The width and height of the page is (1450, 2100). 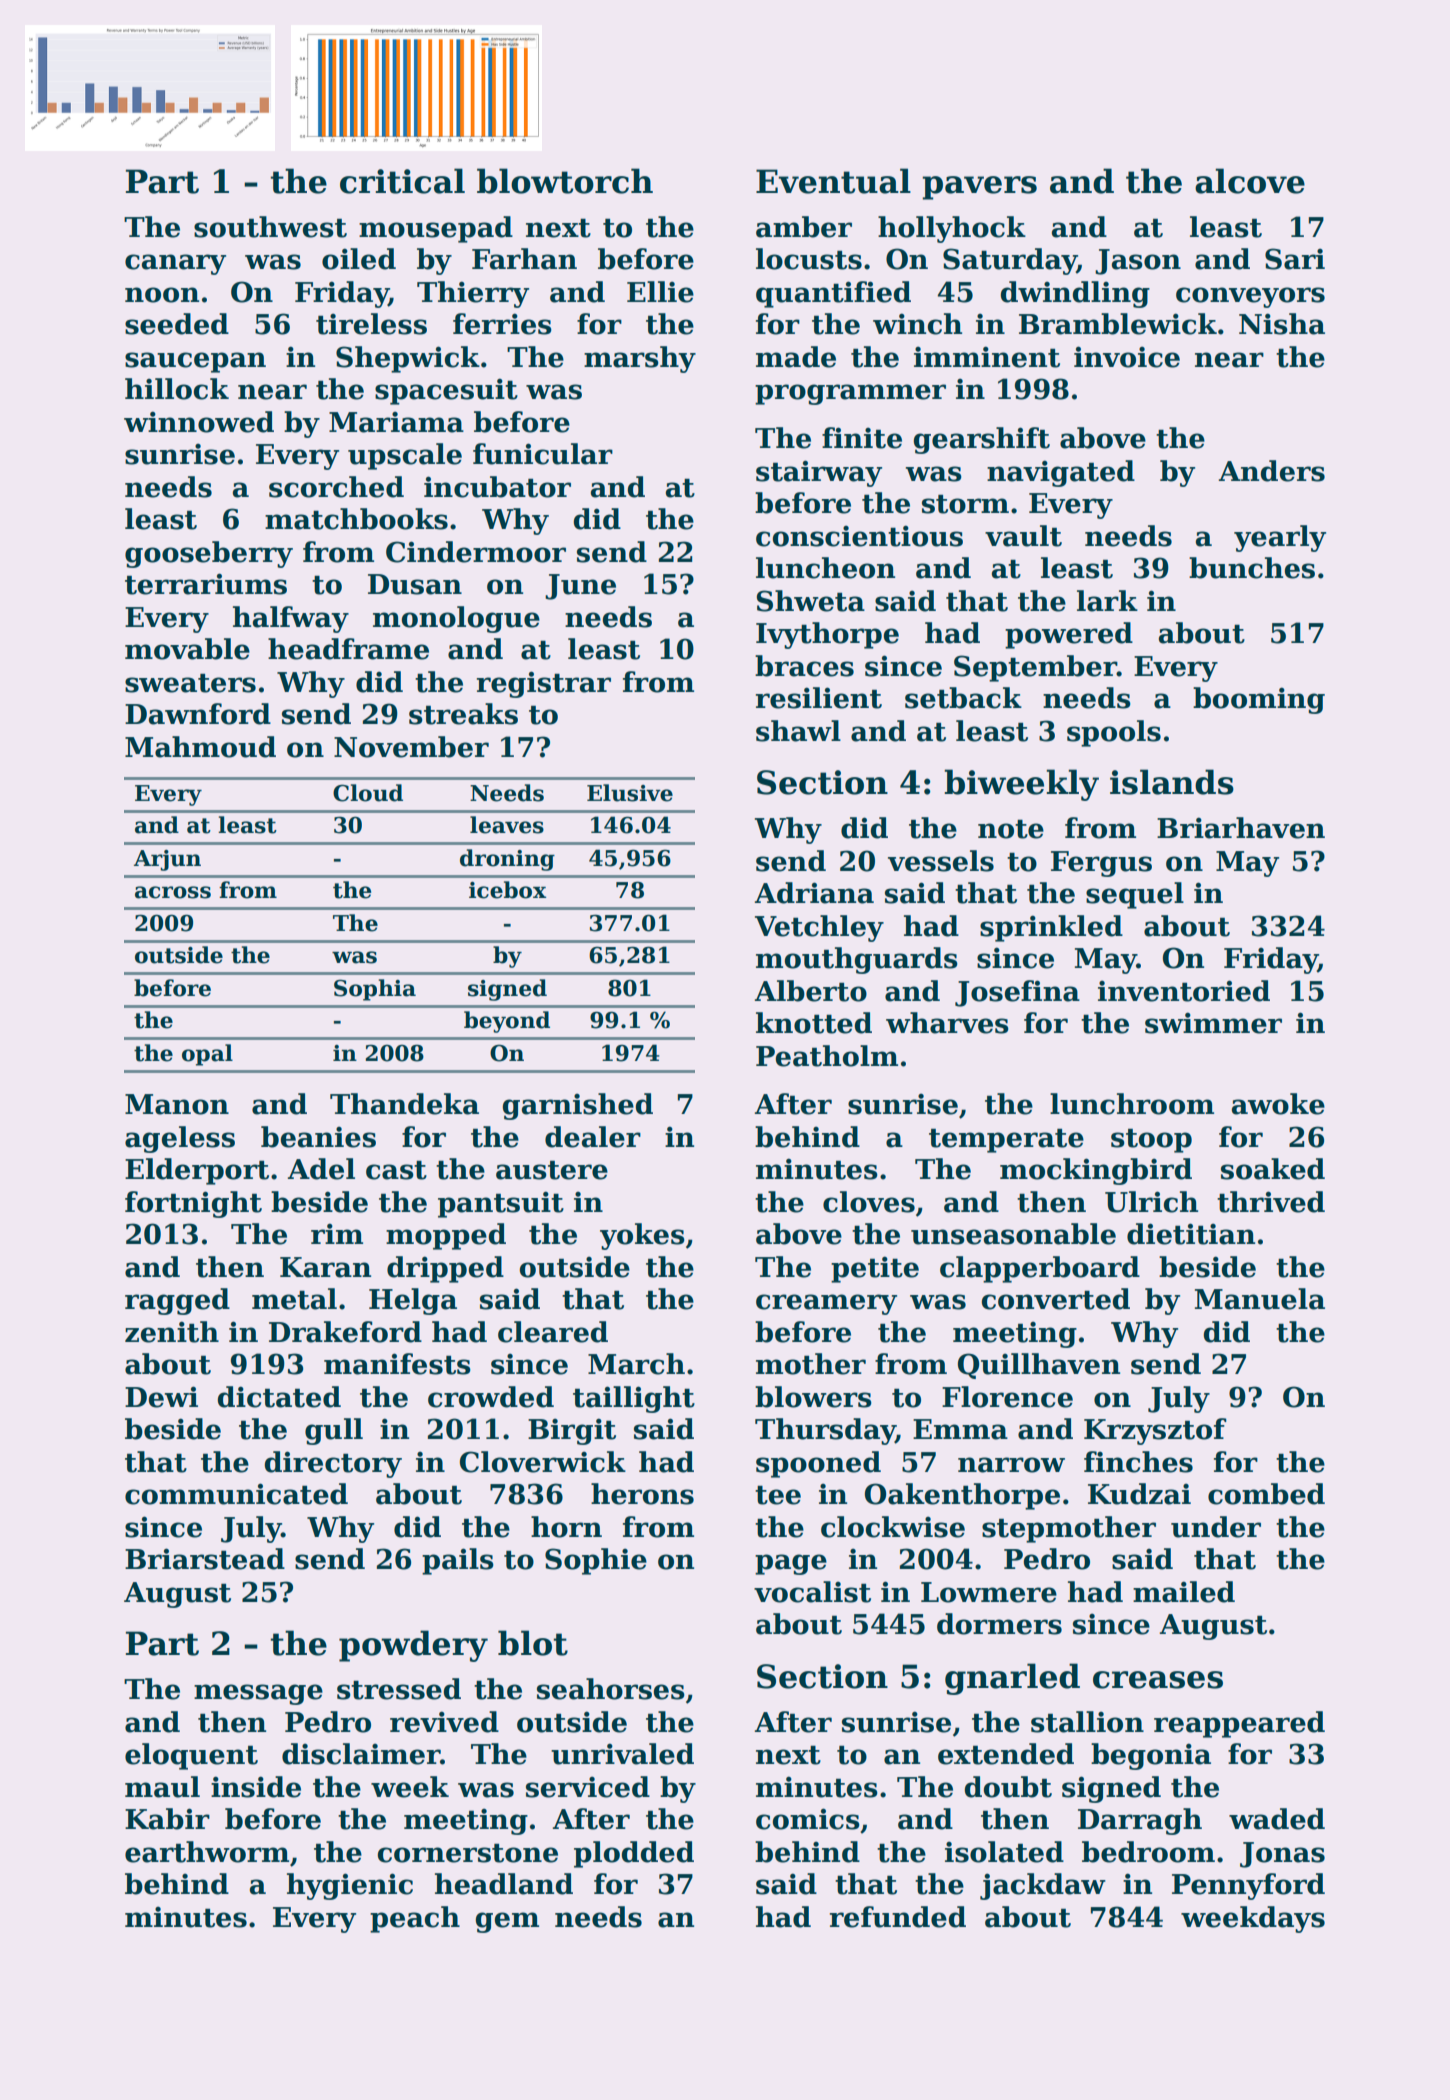 What do you see at coordinates (825, 568) in the page?
I see `luncheon` at bounding box center [825, 568].
